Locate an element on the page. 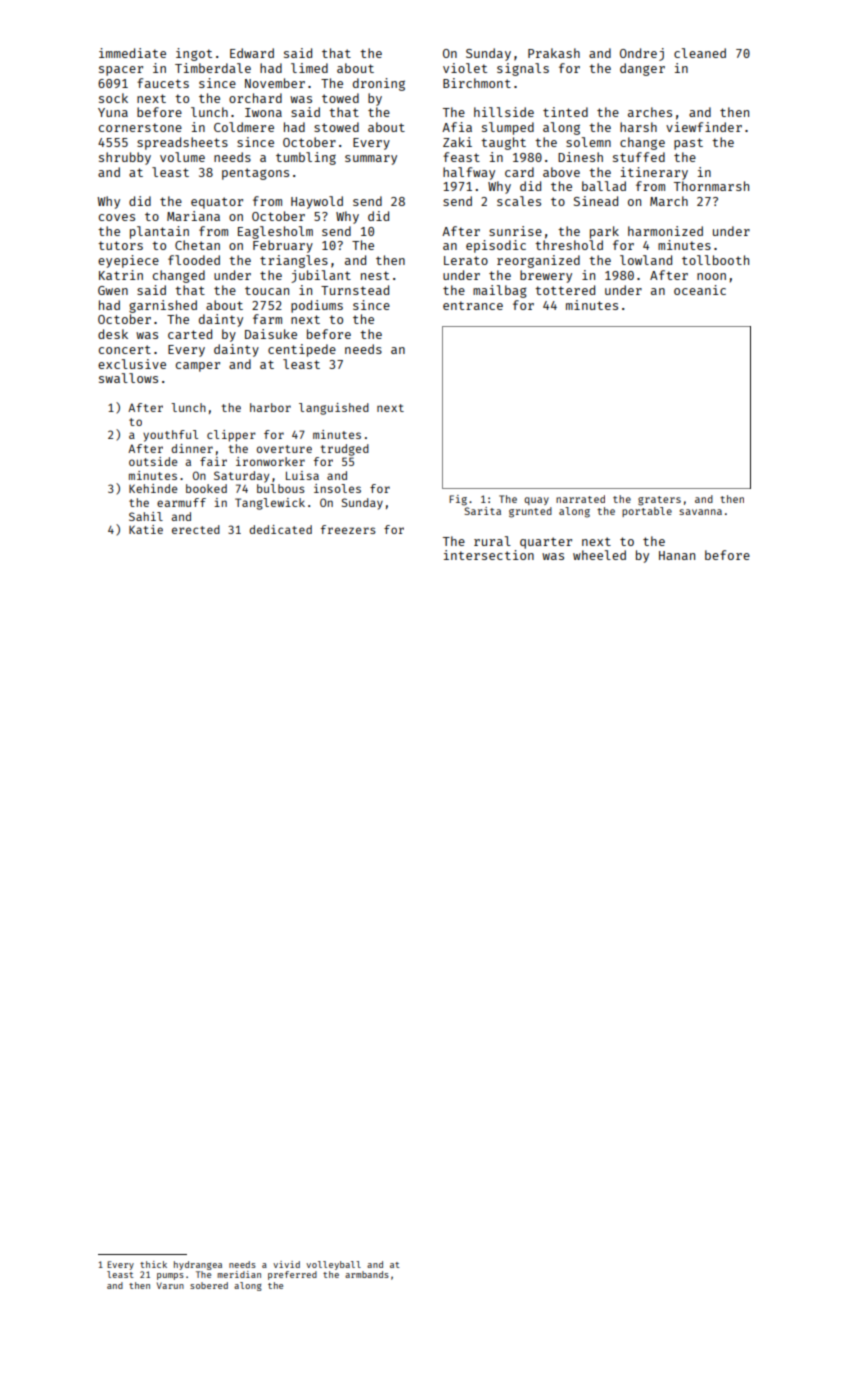 The height and width of the page is (1400, 849). Prakash is located at coordinates (554, 53).
